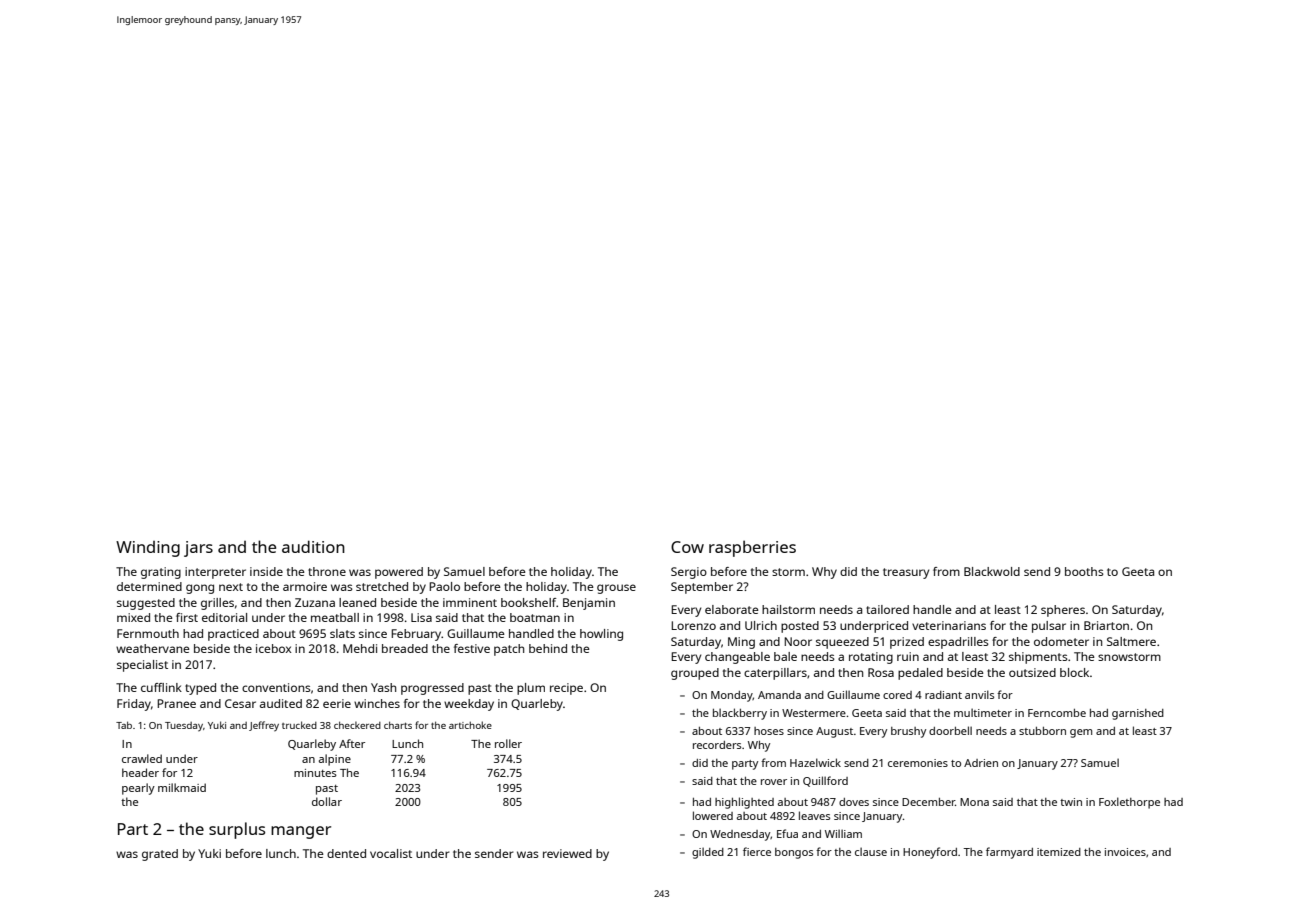 The width and height of the screenshot is (1308, 924). I want to click on booths, so click(1084, 571).
